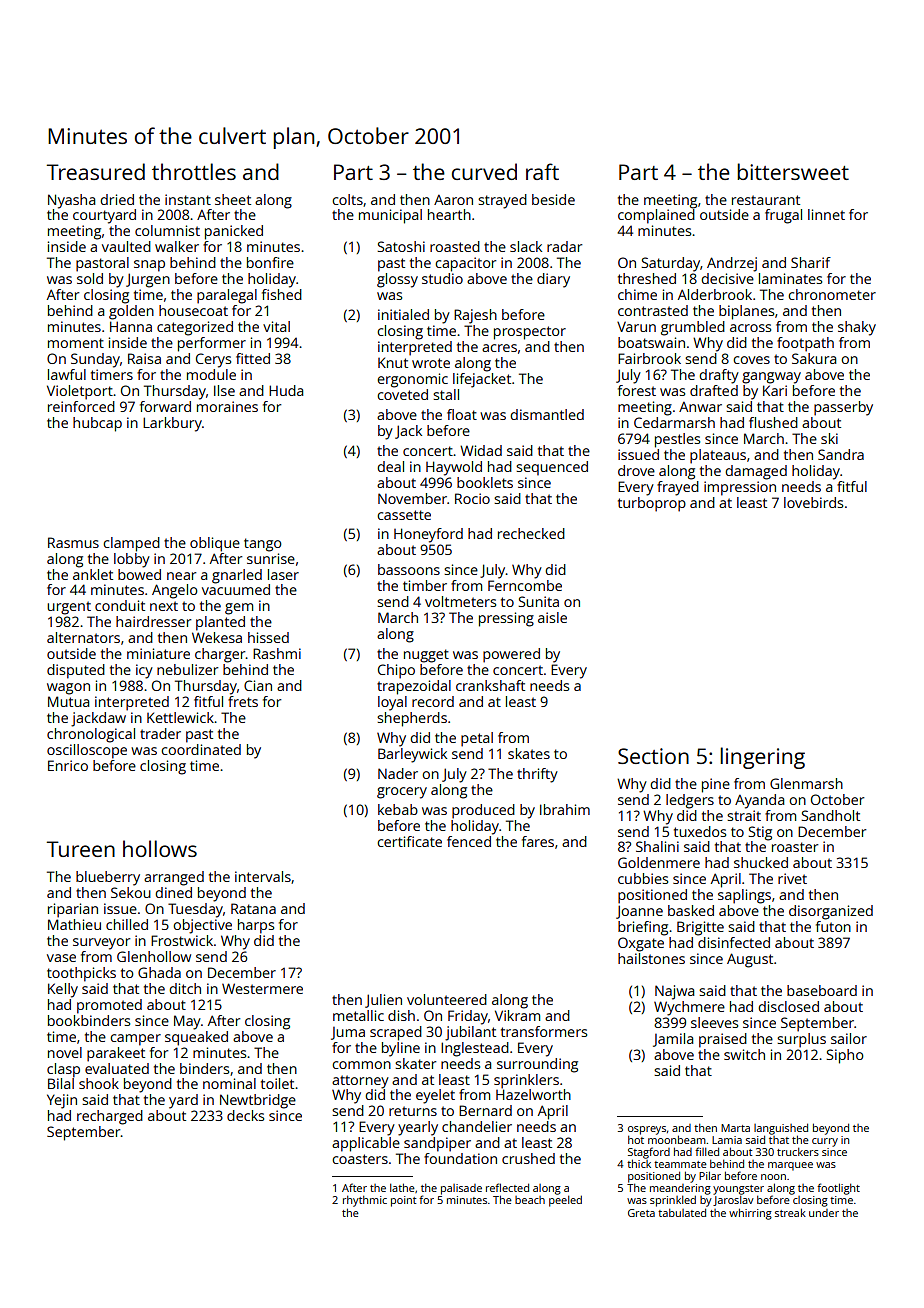 The width and height of the document is (924, 1308). I want to click on dismantled, so click(547, 414).
